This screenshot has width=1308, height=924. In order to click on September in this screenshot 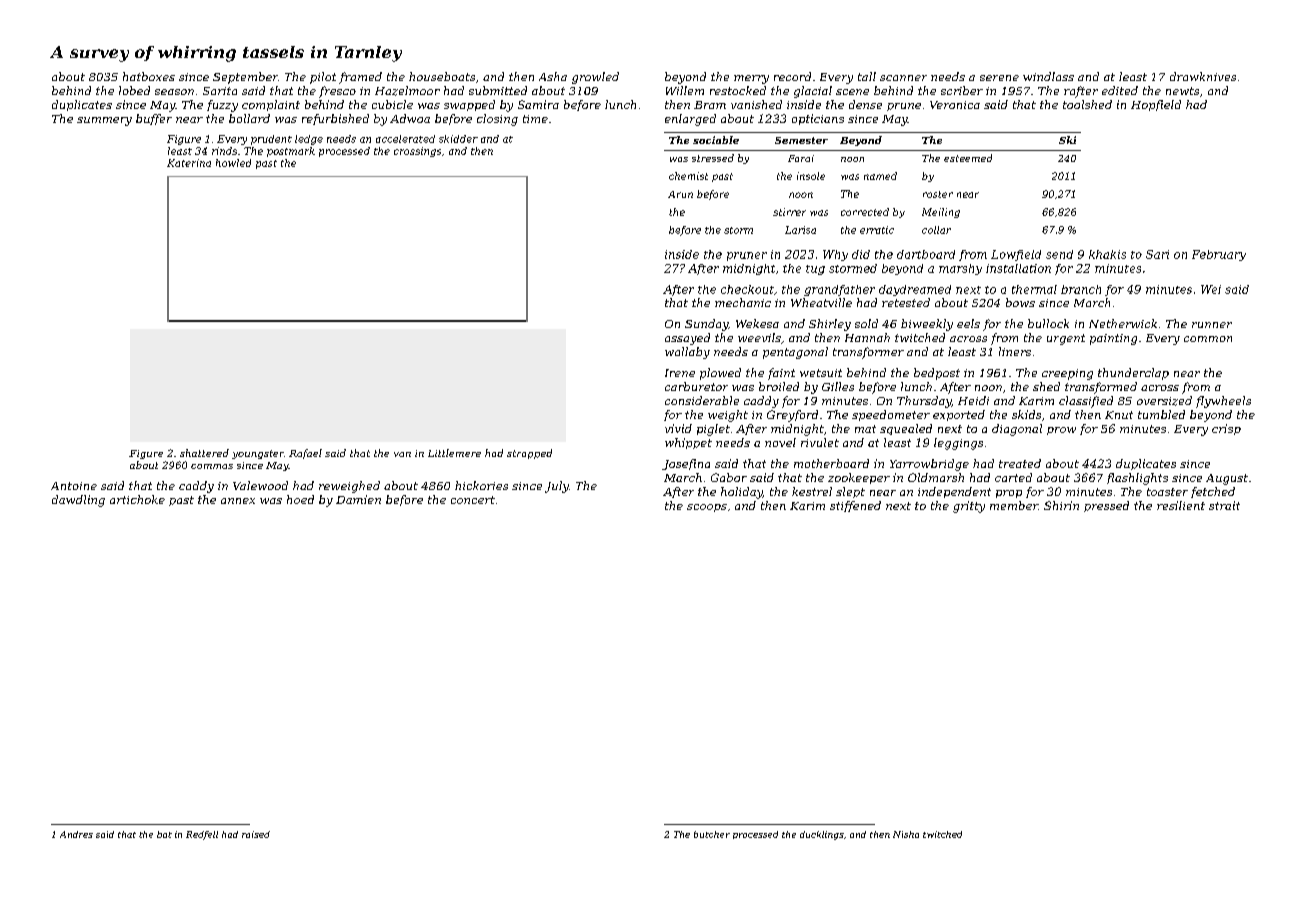, I will do `click(245, 78)`.
